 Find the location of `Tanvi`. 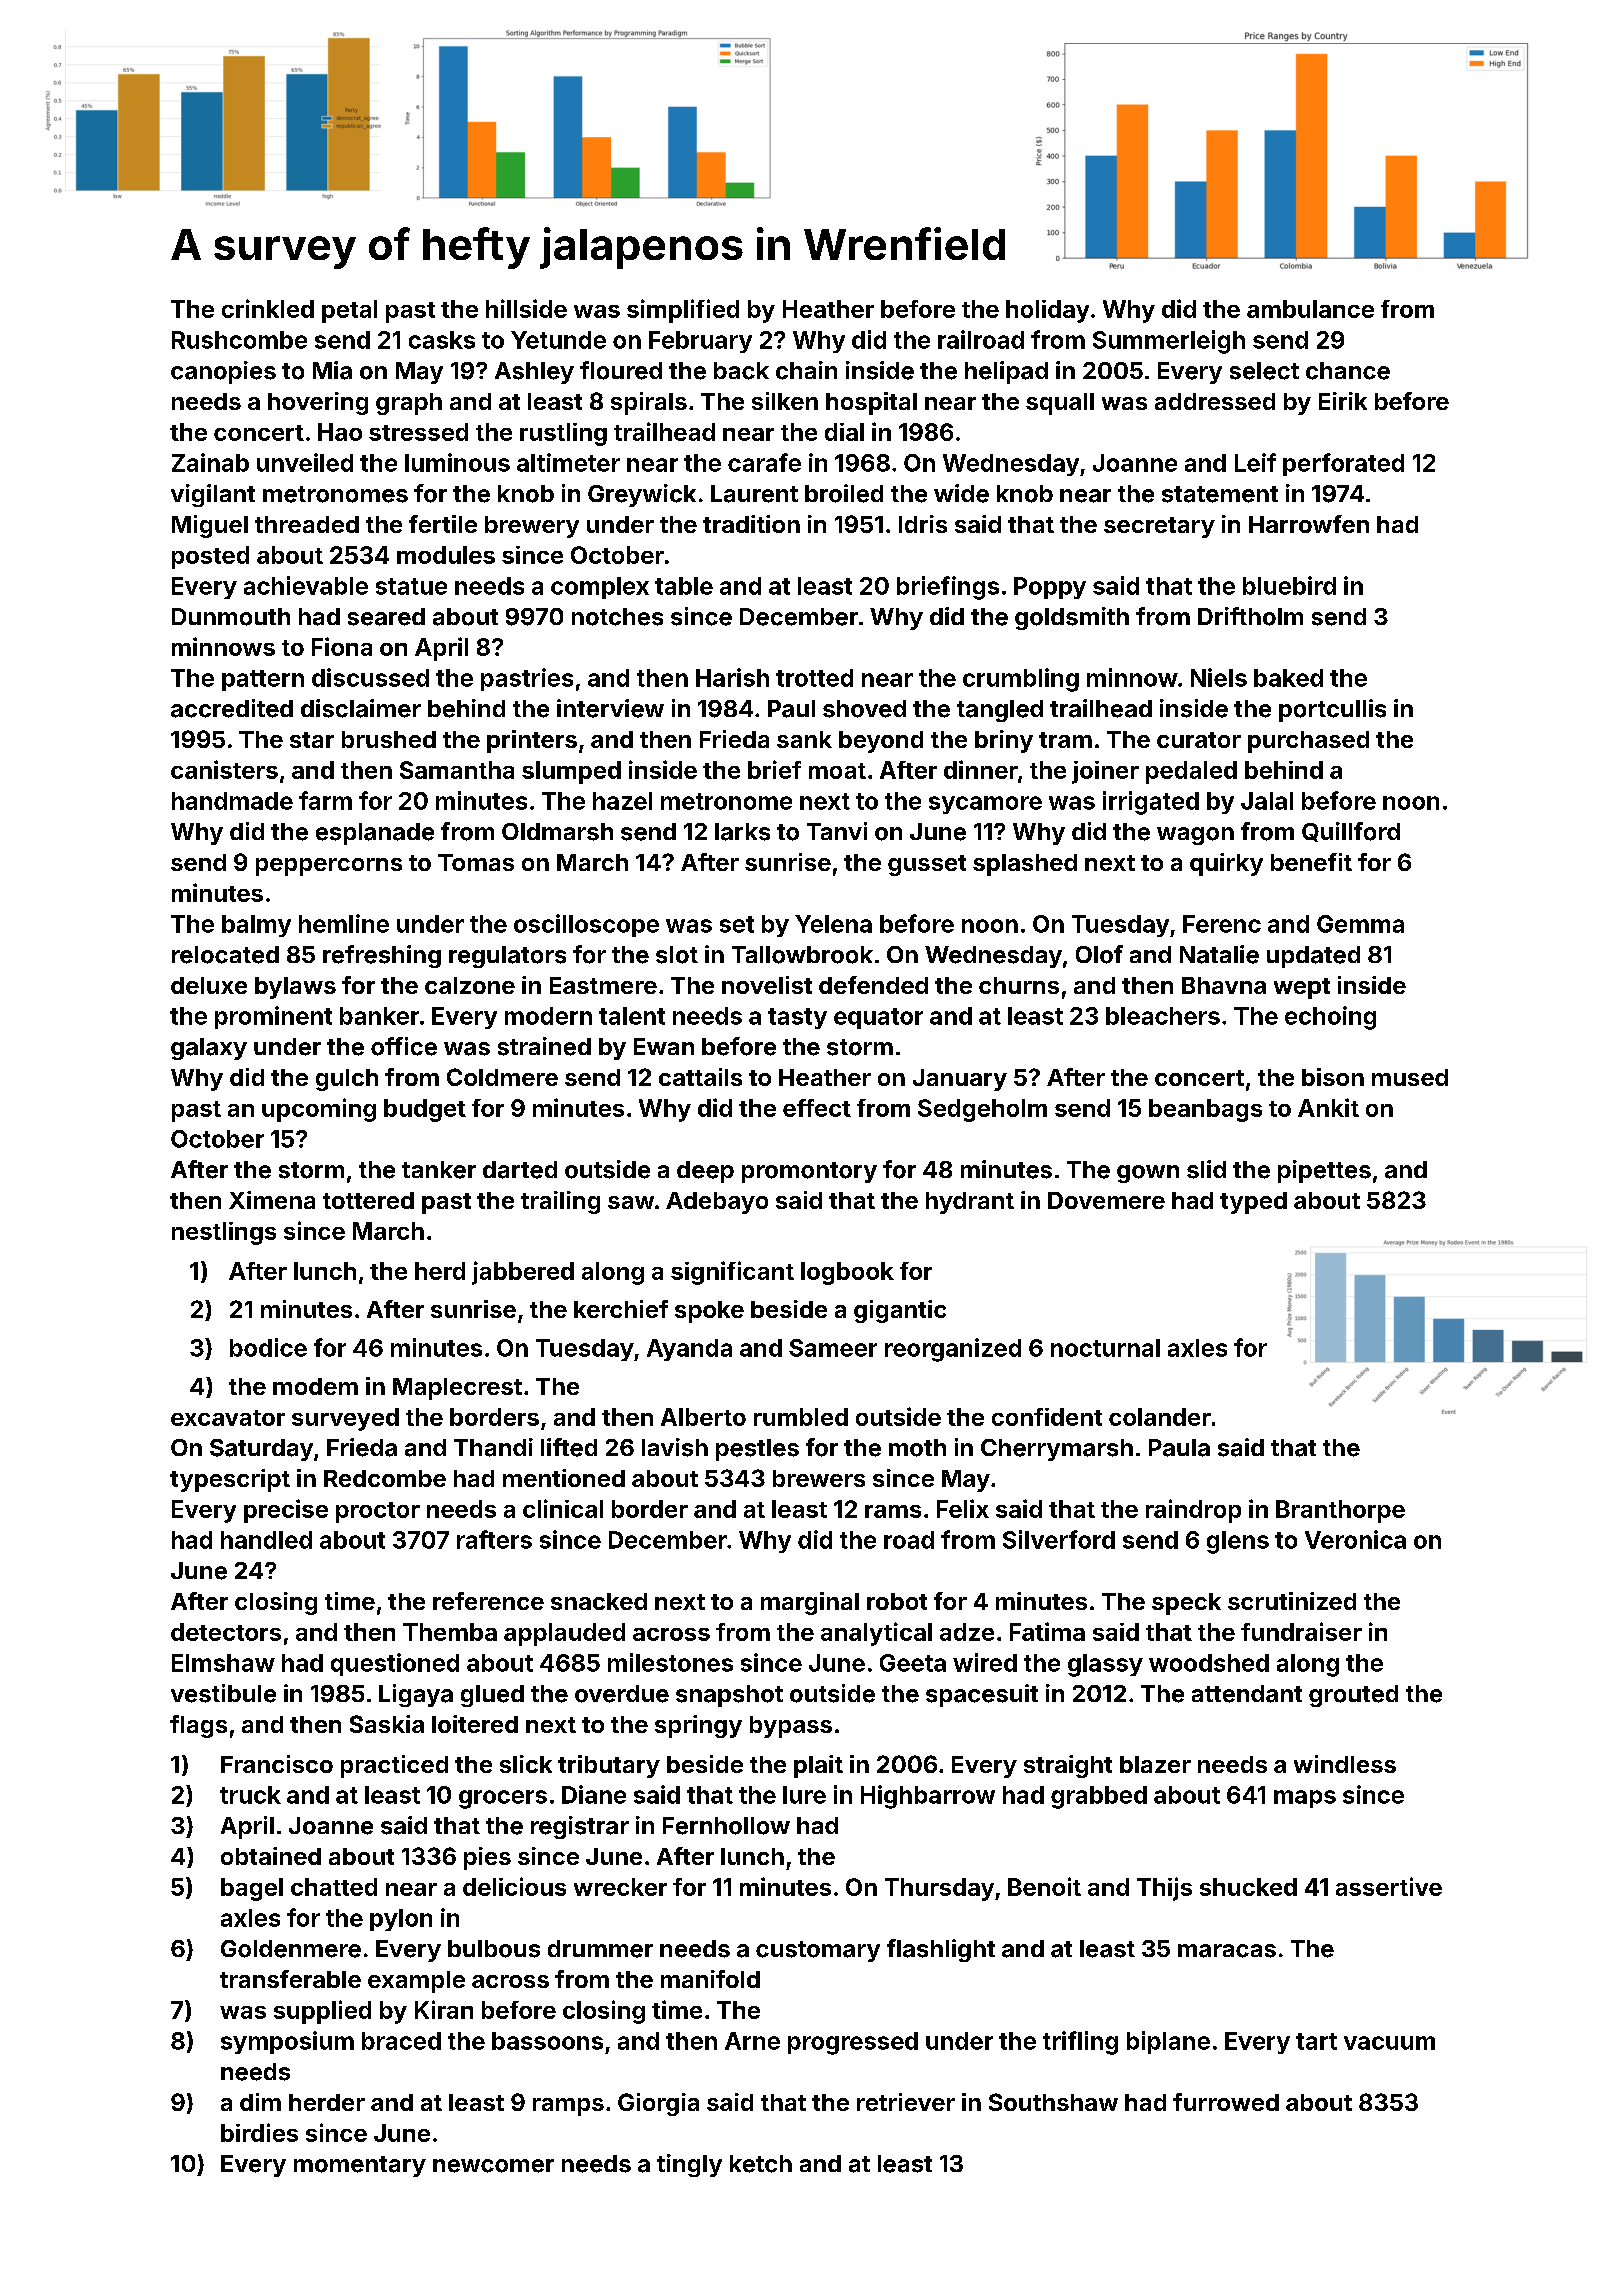

Tanvi is located at coordinates (837, 831).
